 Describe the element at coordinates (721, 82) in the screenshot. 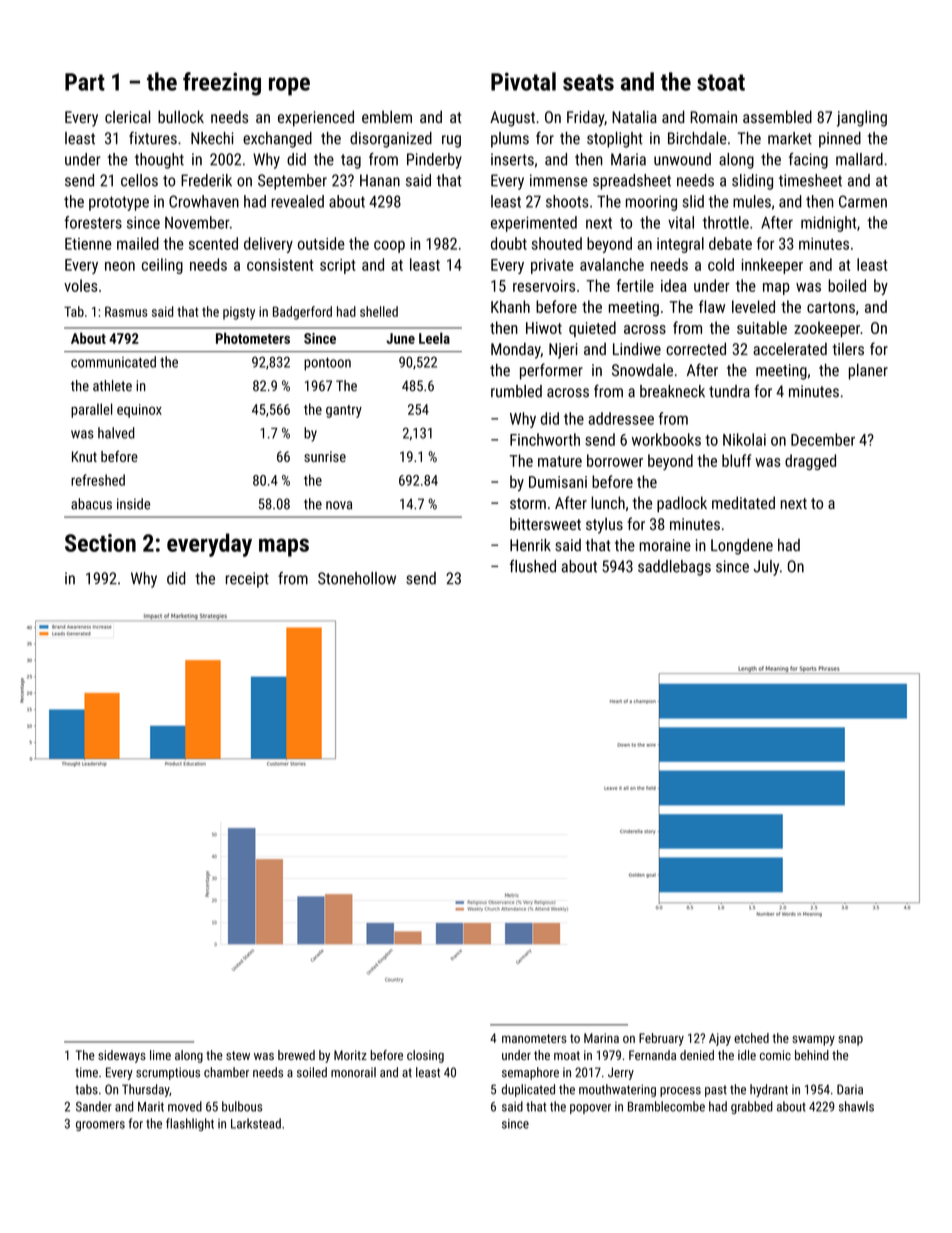

I see `stoat` at that location.
